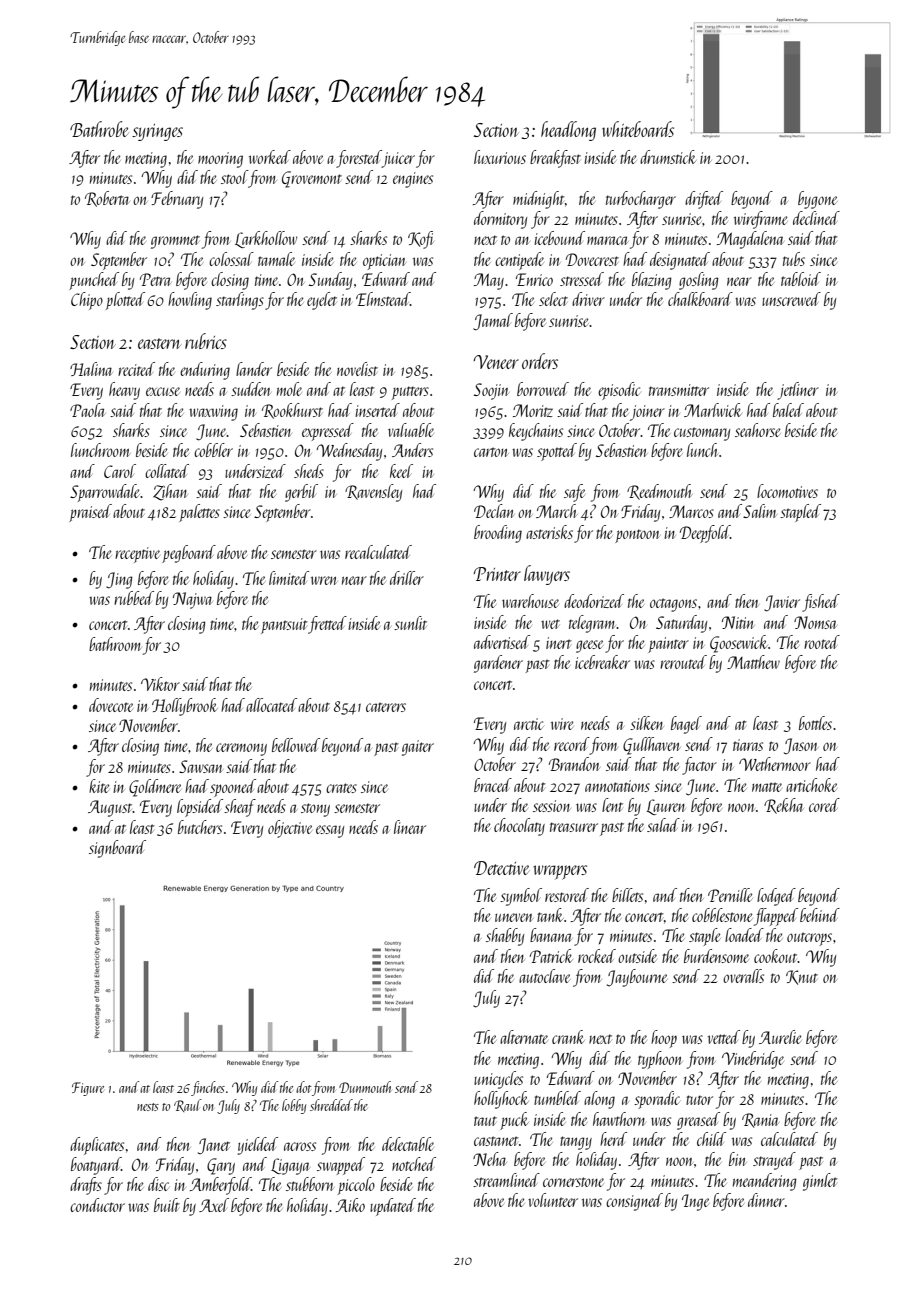  Describe the element at coordinates (234, 177) in the document. I see `stool` at that location.
